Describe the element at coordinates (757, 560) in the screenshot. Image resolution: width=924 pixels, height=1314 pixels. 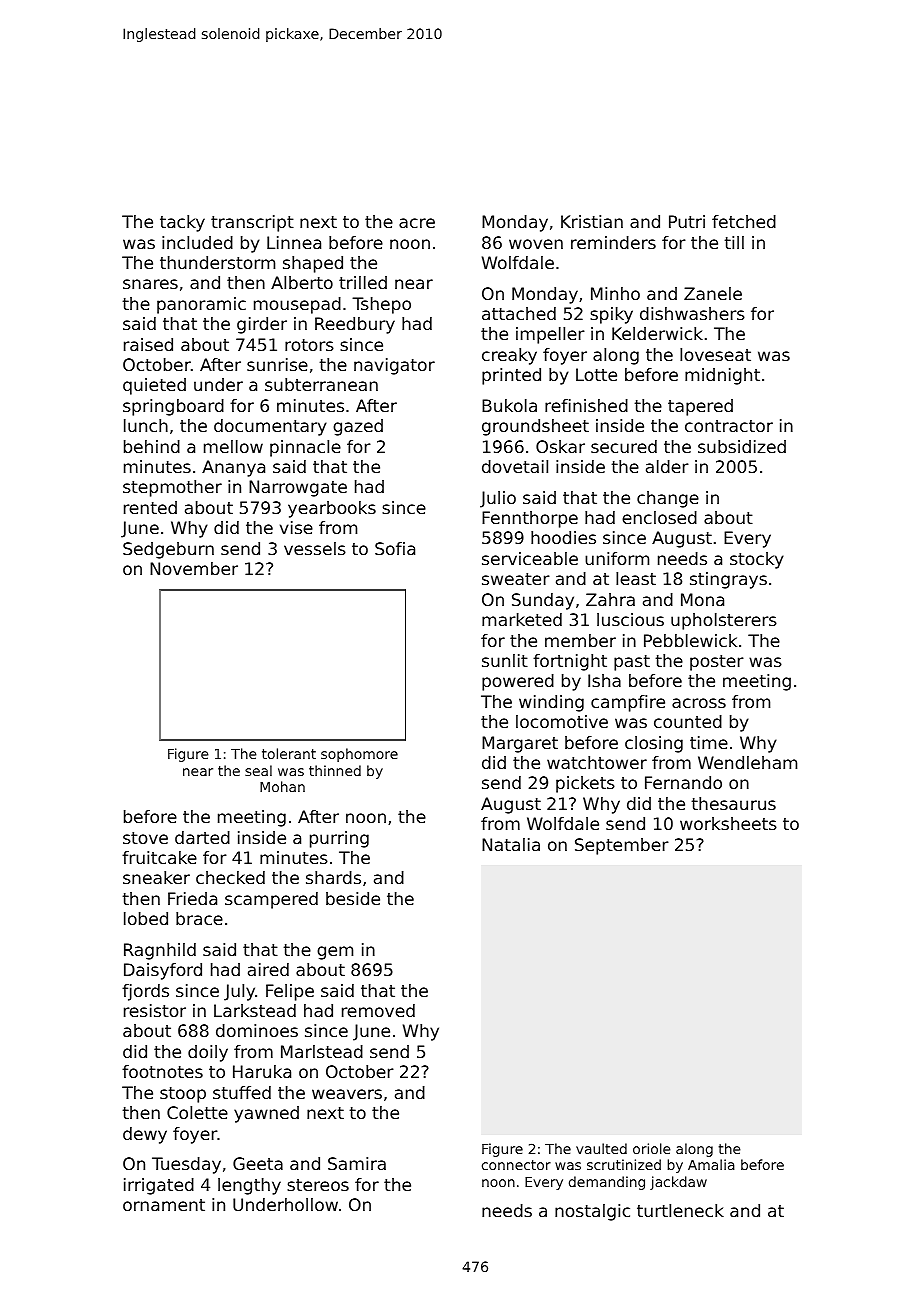
I see `stocky` at that location.
